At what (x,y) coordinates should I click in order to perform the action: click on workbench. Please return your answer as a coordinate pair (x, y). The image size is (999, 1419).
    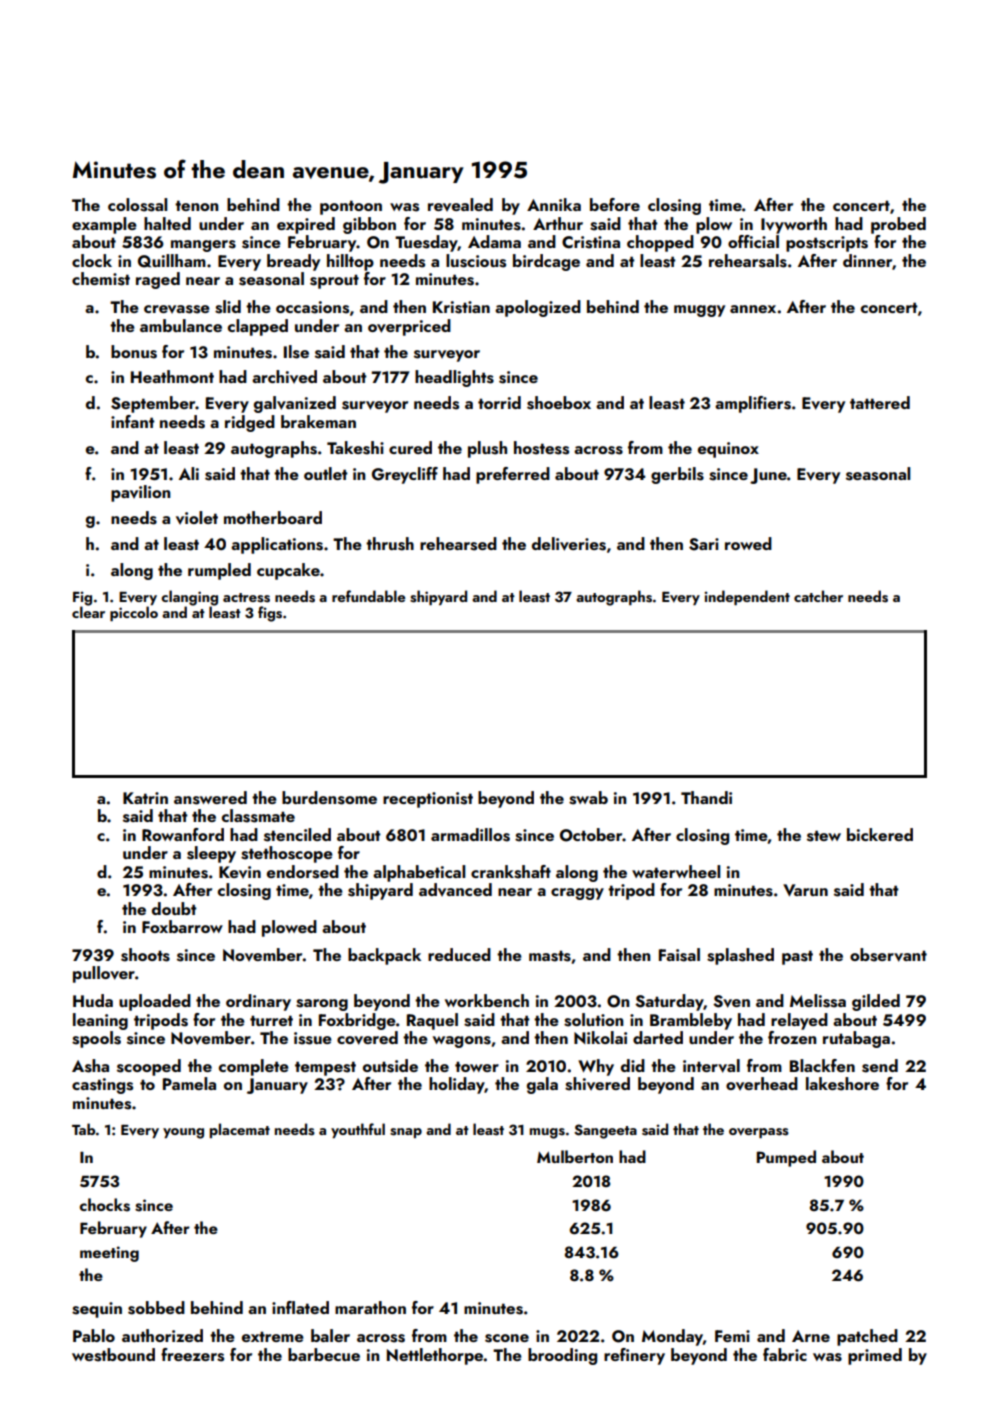
    Looking at the image, I should click on (487, 1000).
